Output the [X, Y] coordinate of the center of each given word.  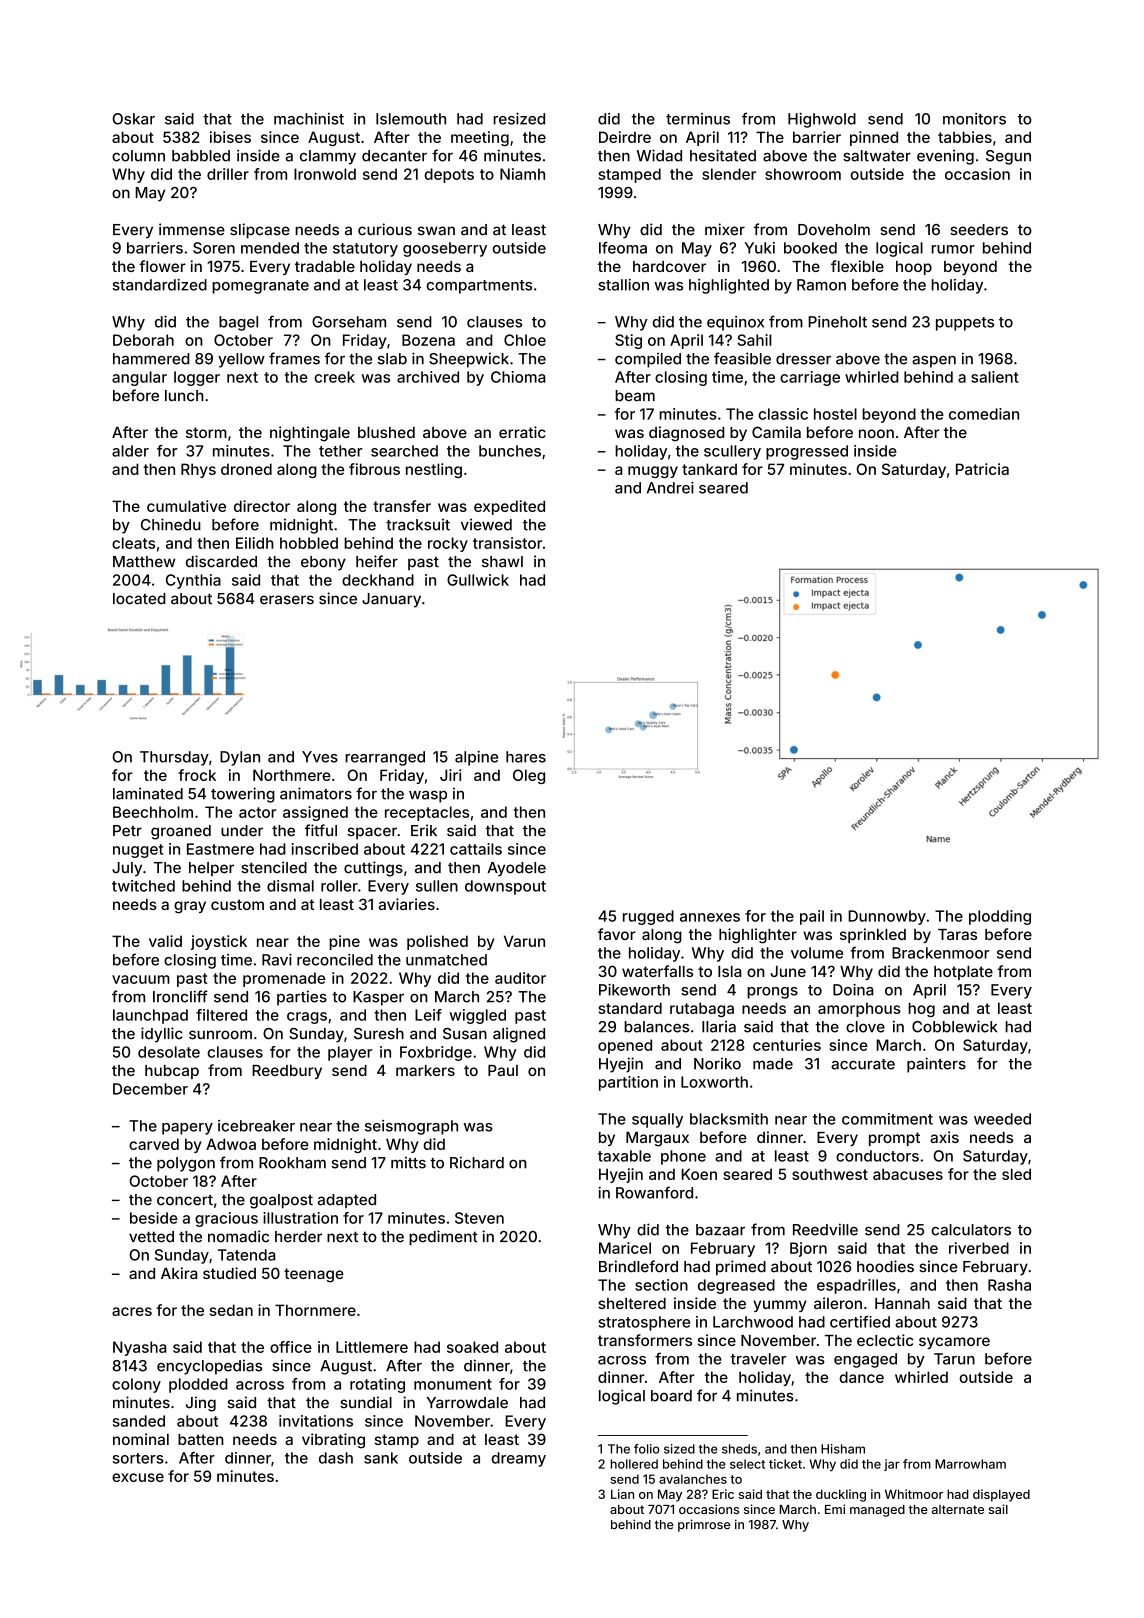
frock [197, 775]
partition [628, 1083]
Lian [622, 1494]
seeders [979, 230]
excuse [138, 1477]
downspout [505, 887]
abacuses [908, 1174]
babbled [201, 156]
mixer [725, 229]
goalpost [281, 1201]
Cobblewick [955, 1026]
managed [877, 1511]
